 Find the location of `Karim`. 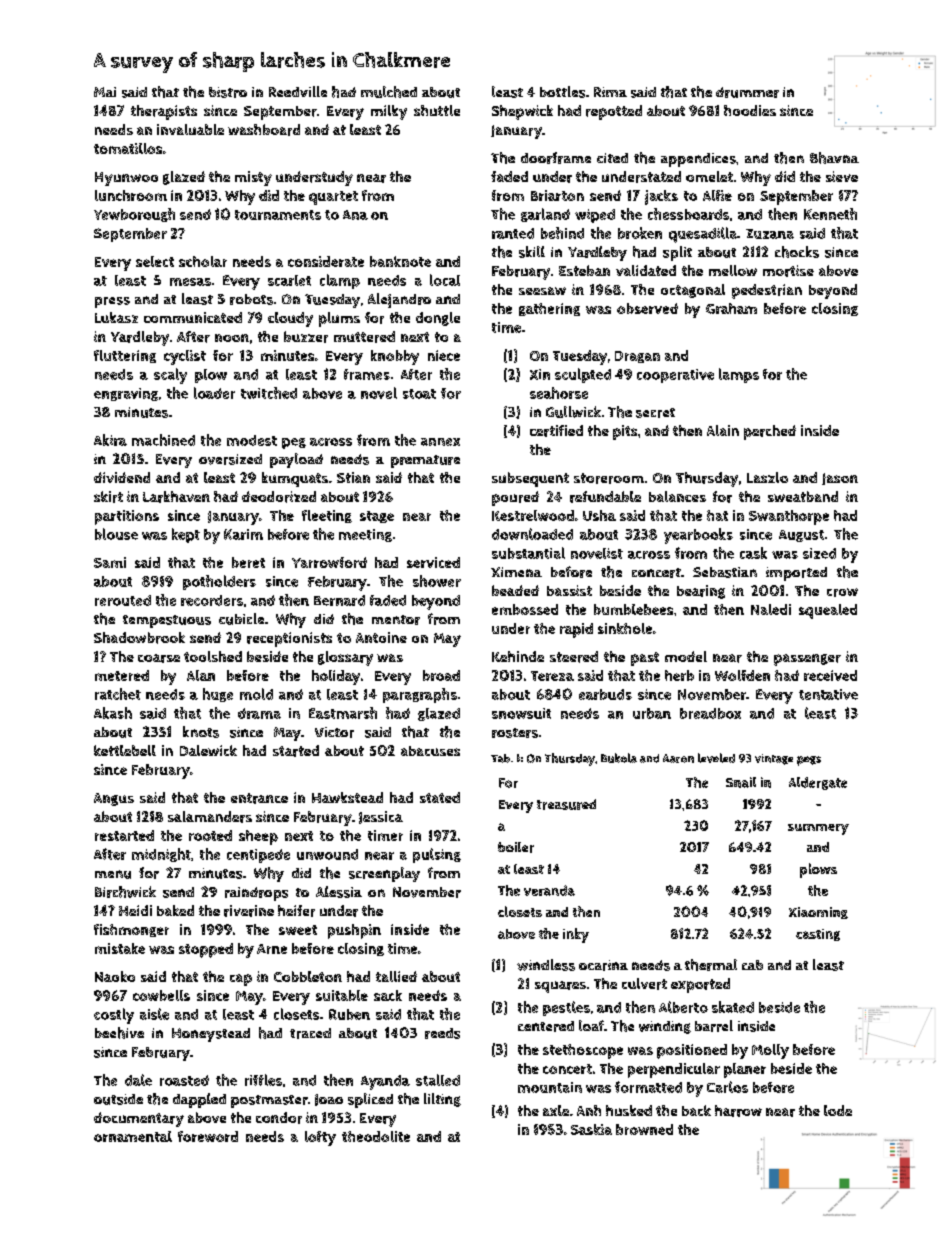

Karim is located at coordinates (243, 534).
